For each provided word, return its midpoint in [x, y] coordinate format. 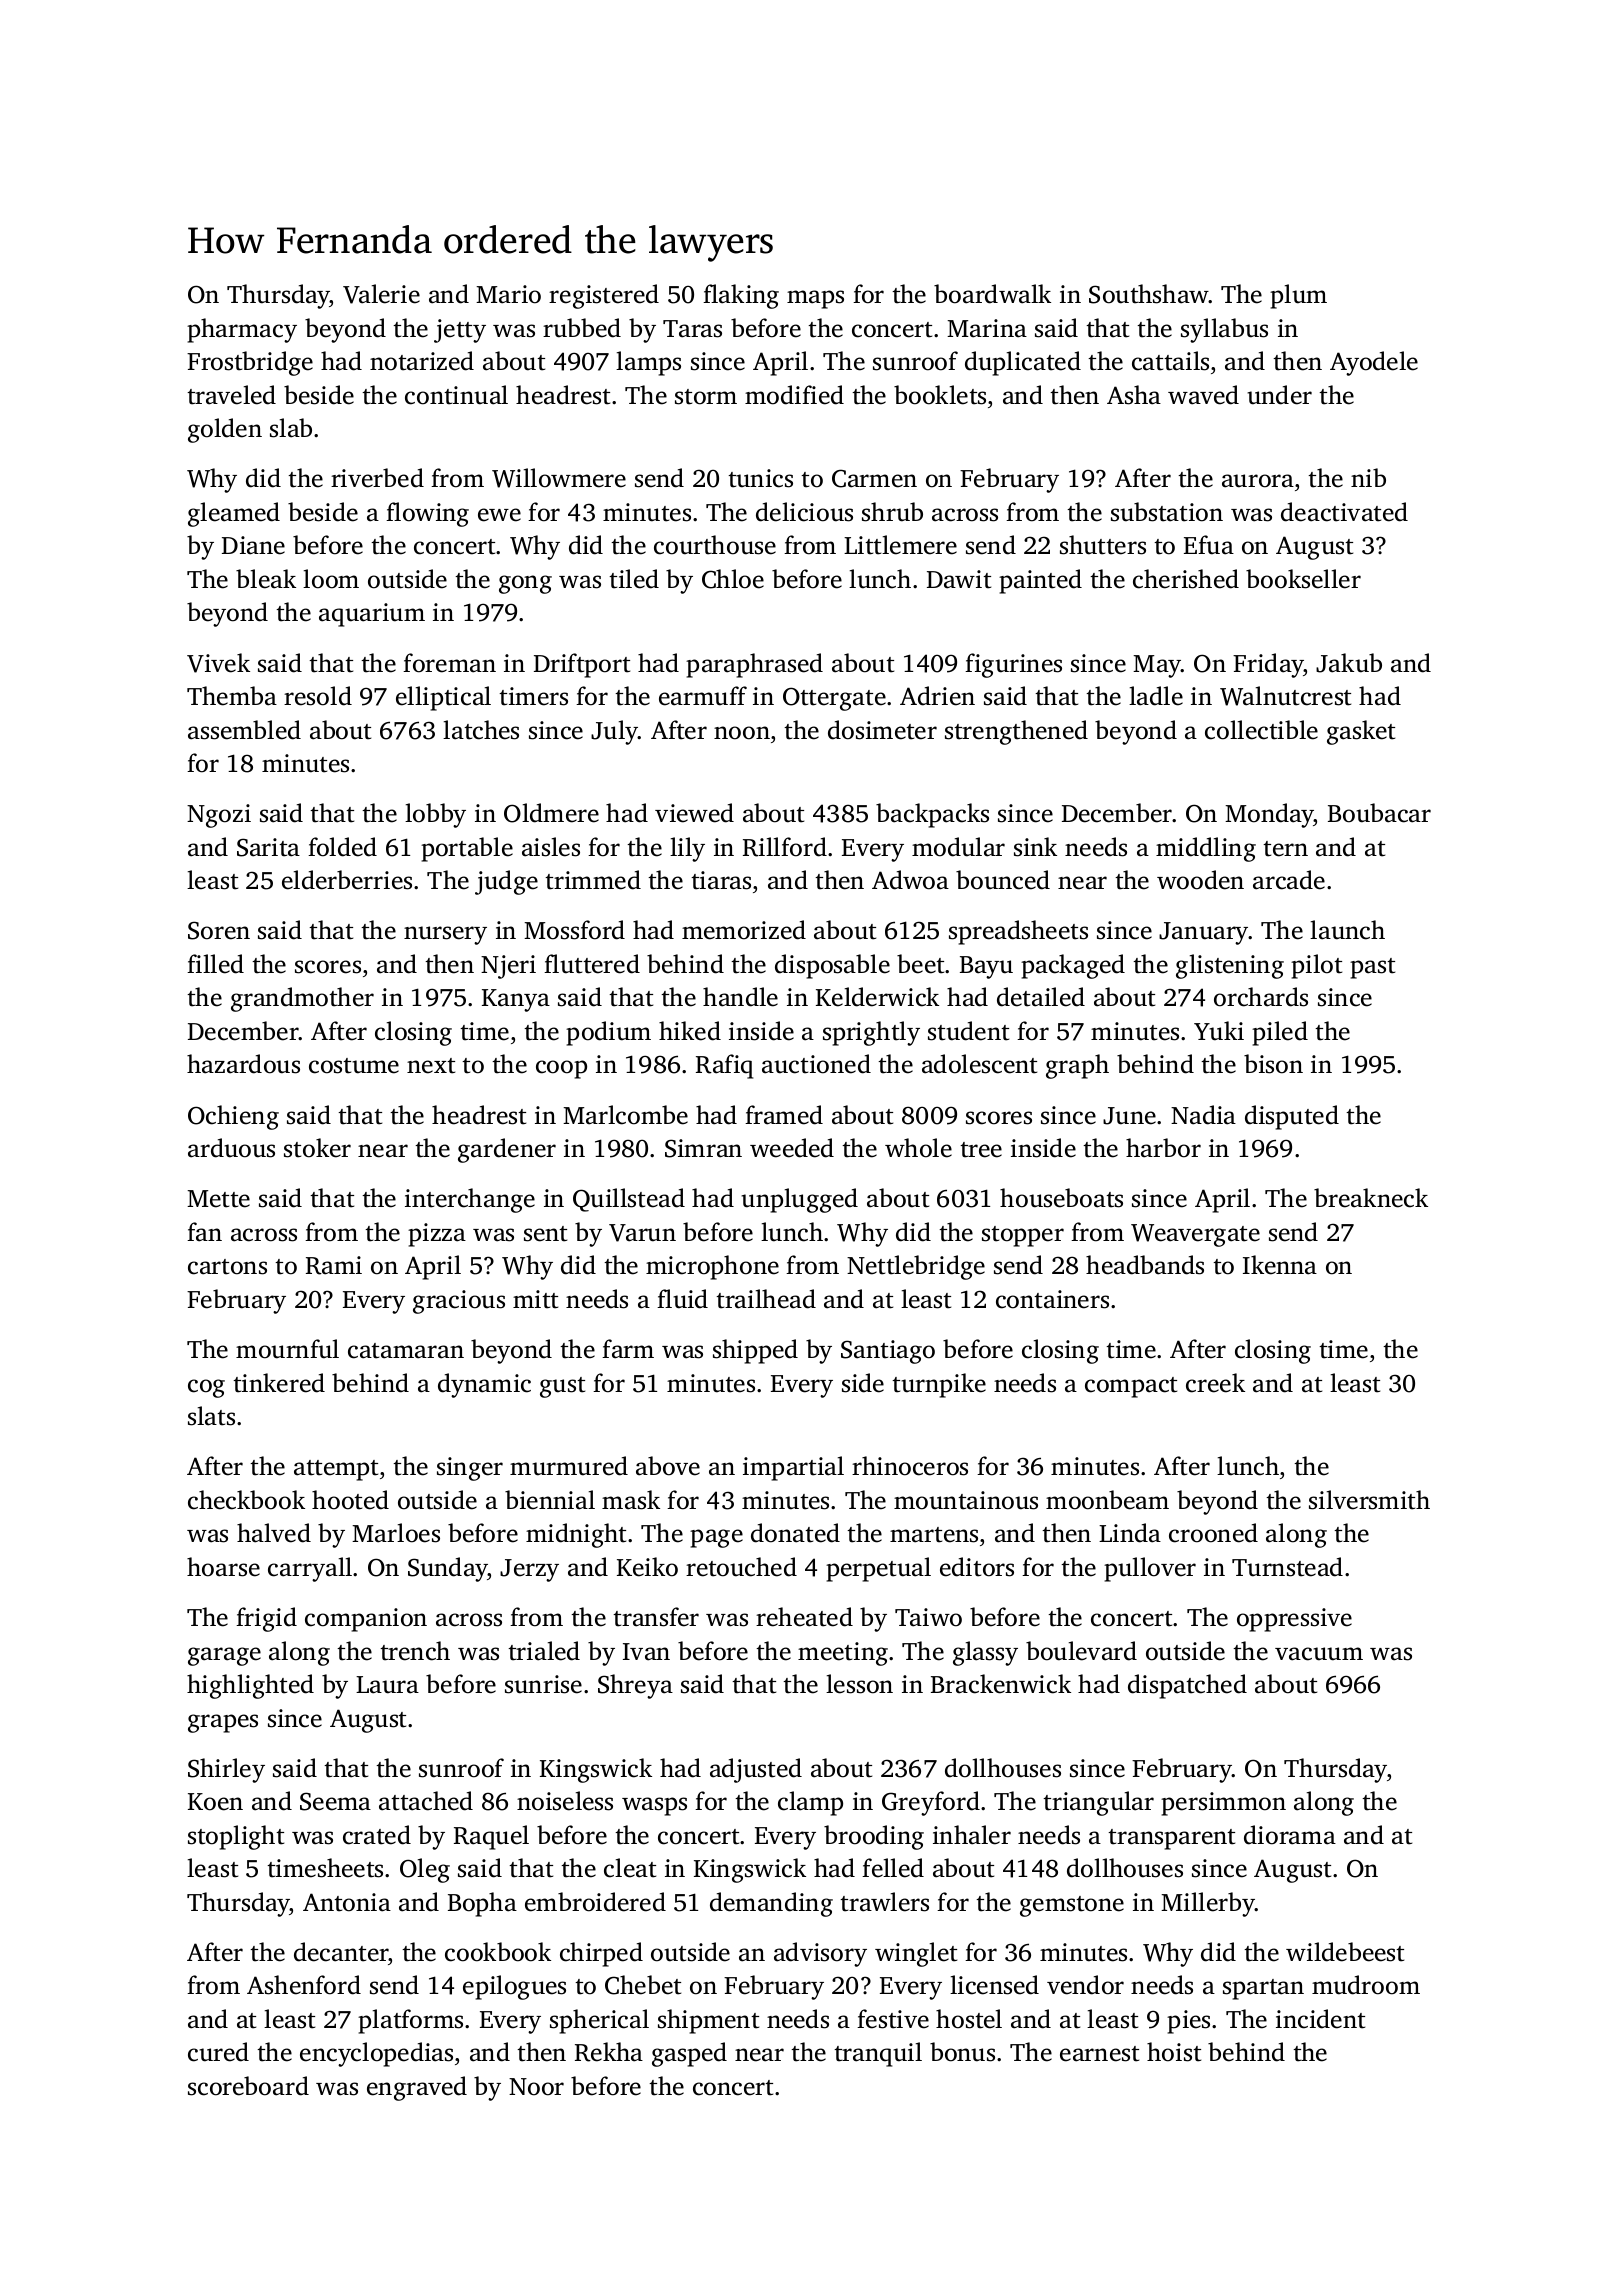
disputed [1292, 1117]
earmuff [703, 696]
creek [1215, 1383]
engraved [417, 2088]
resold [318, 696]
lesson [859, 1684]
